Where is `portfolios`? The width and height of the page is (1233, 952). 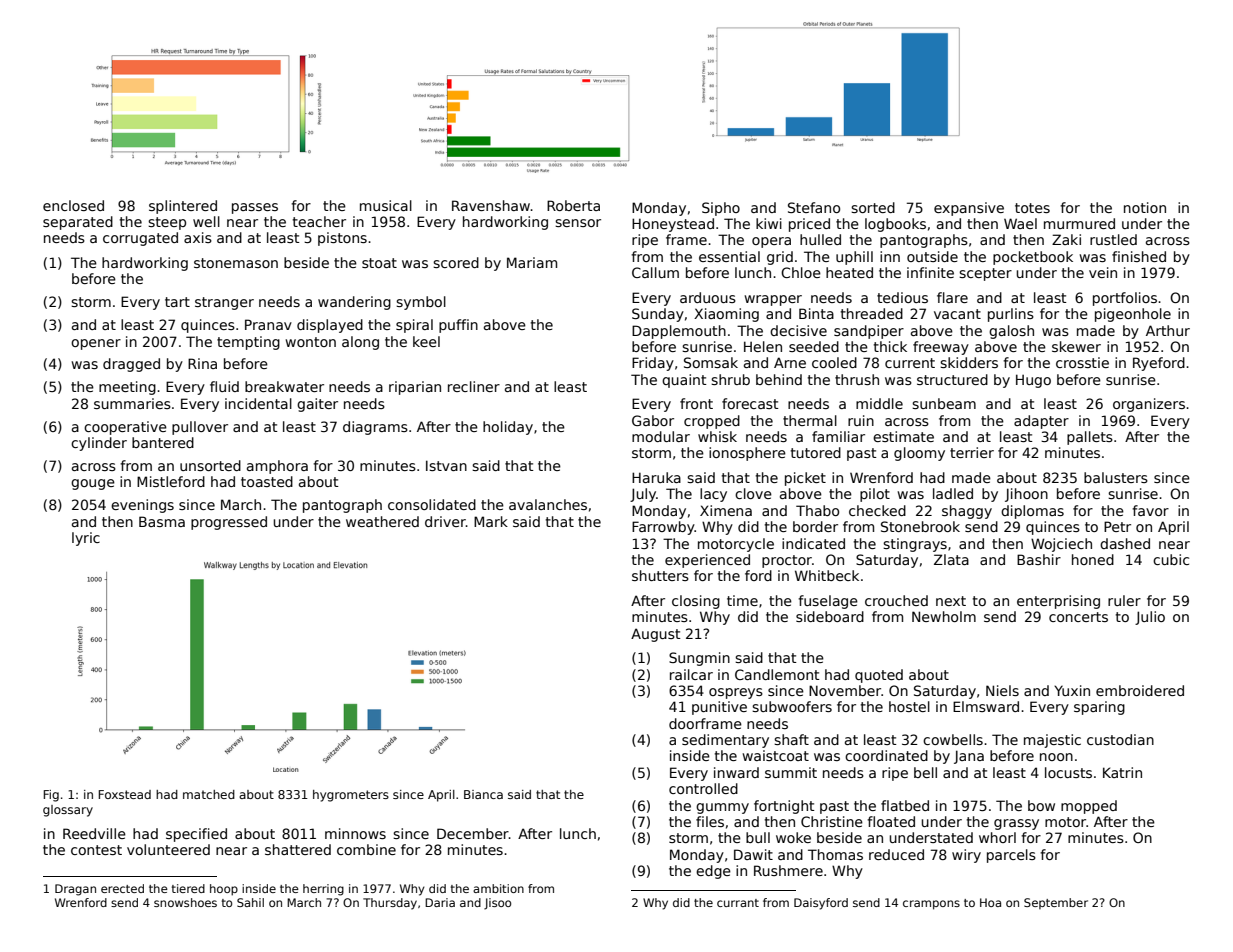 portfolios is located at coordinates (1125, 299).
